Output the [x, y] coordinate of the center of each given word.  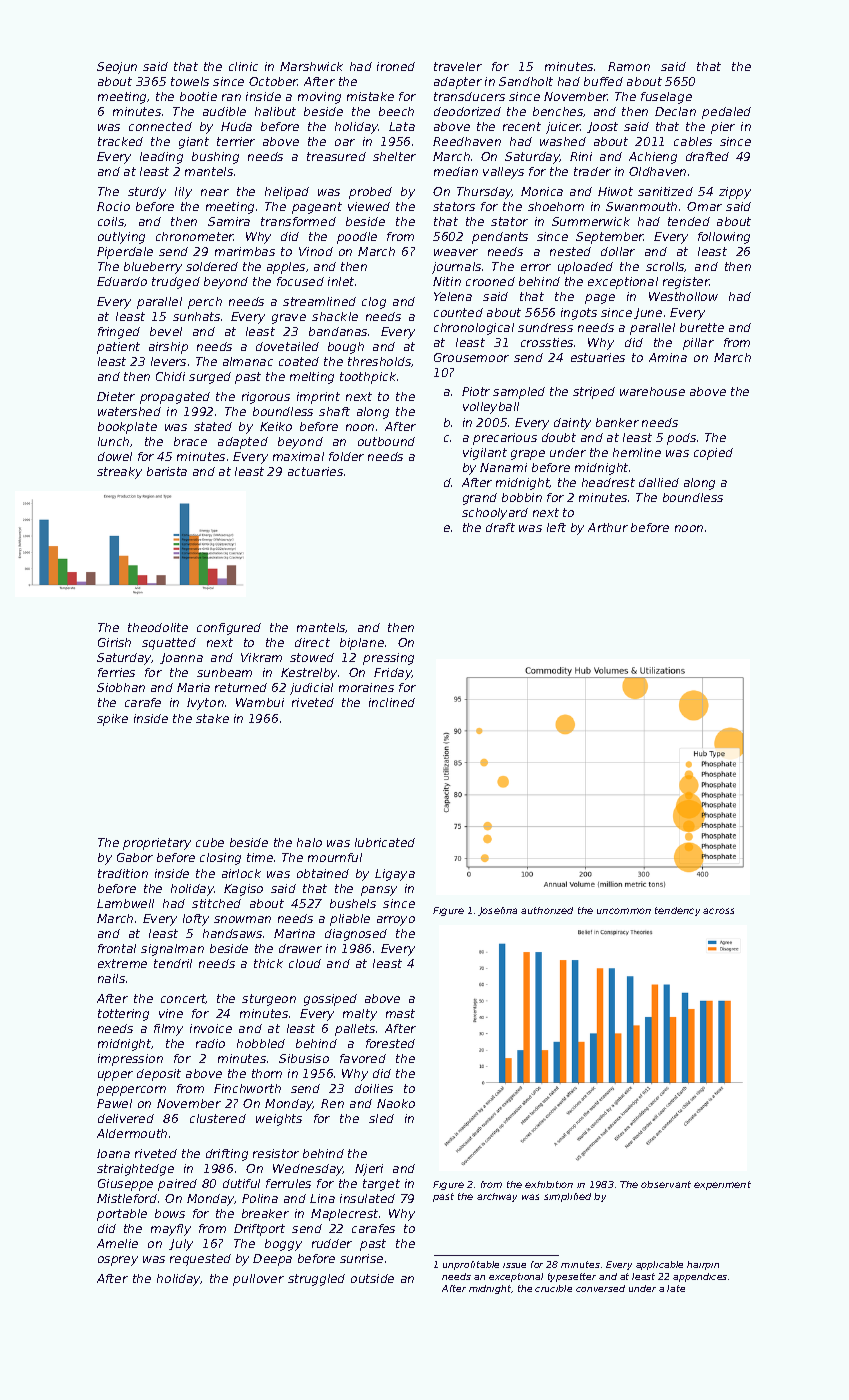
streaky [119, 473]
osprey [118, 1261]
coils [111, 221]
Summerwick [591, 221]
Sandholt [526, 81]
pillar [698, 344]
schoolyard [495, 514]
